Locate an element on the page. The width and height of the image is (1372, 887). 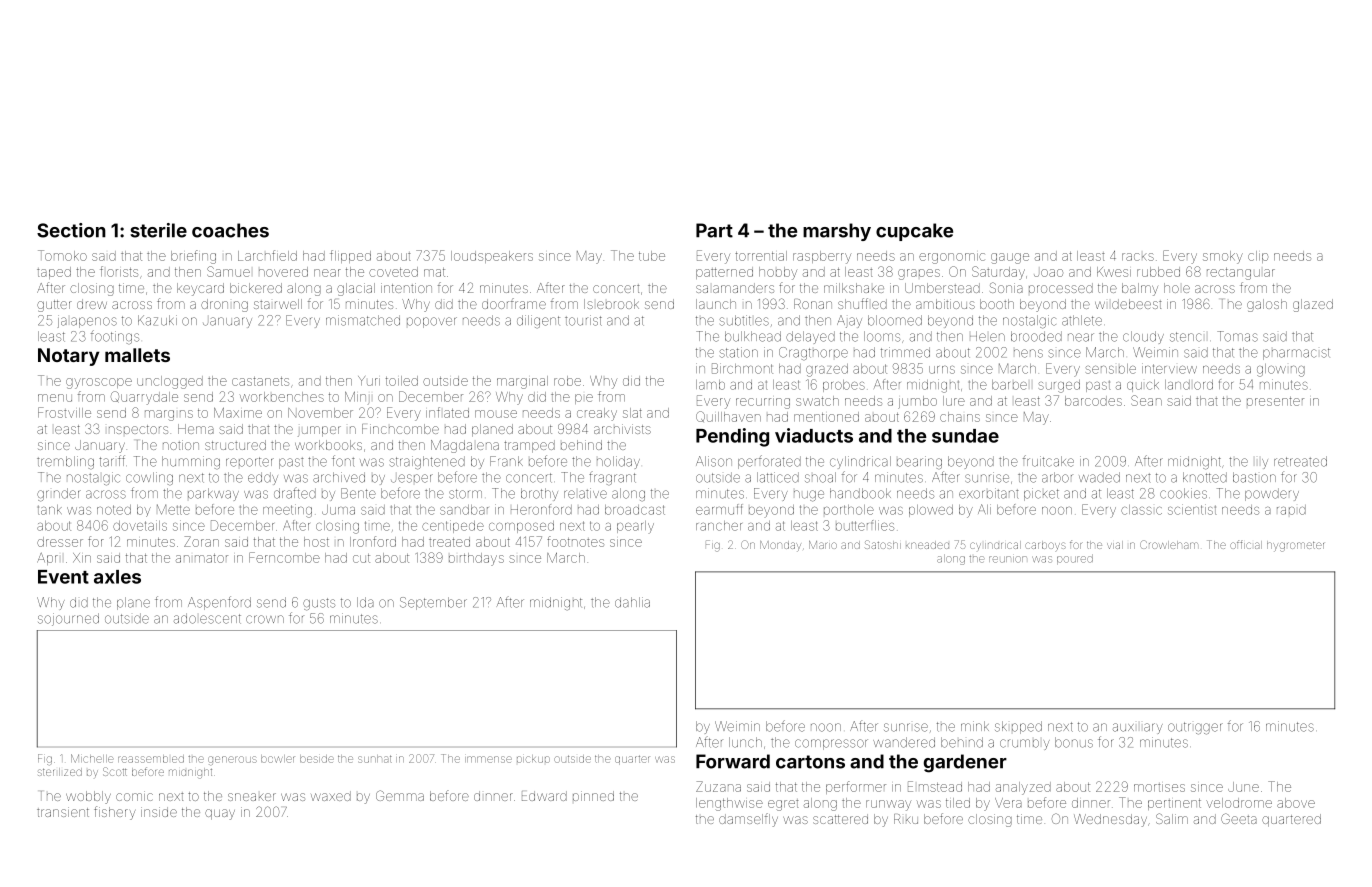
hygrometer is located at coordinates (1295, 546).
